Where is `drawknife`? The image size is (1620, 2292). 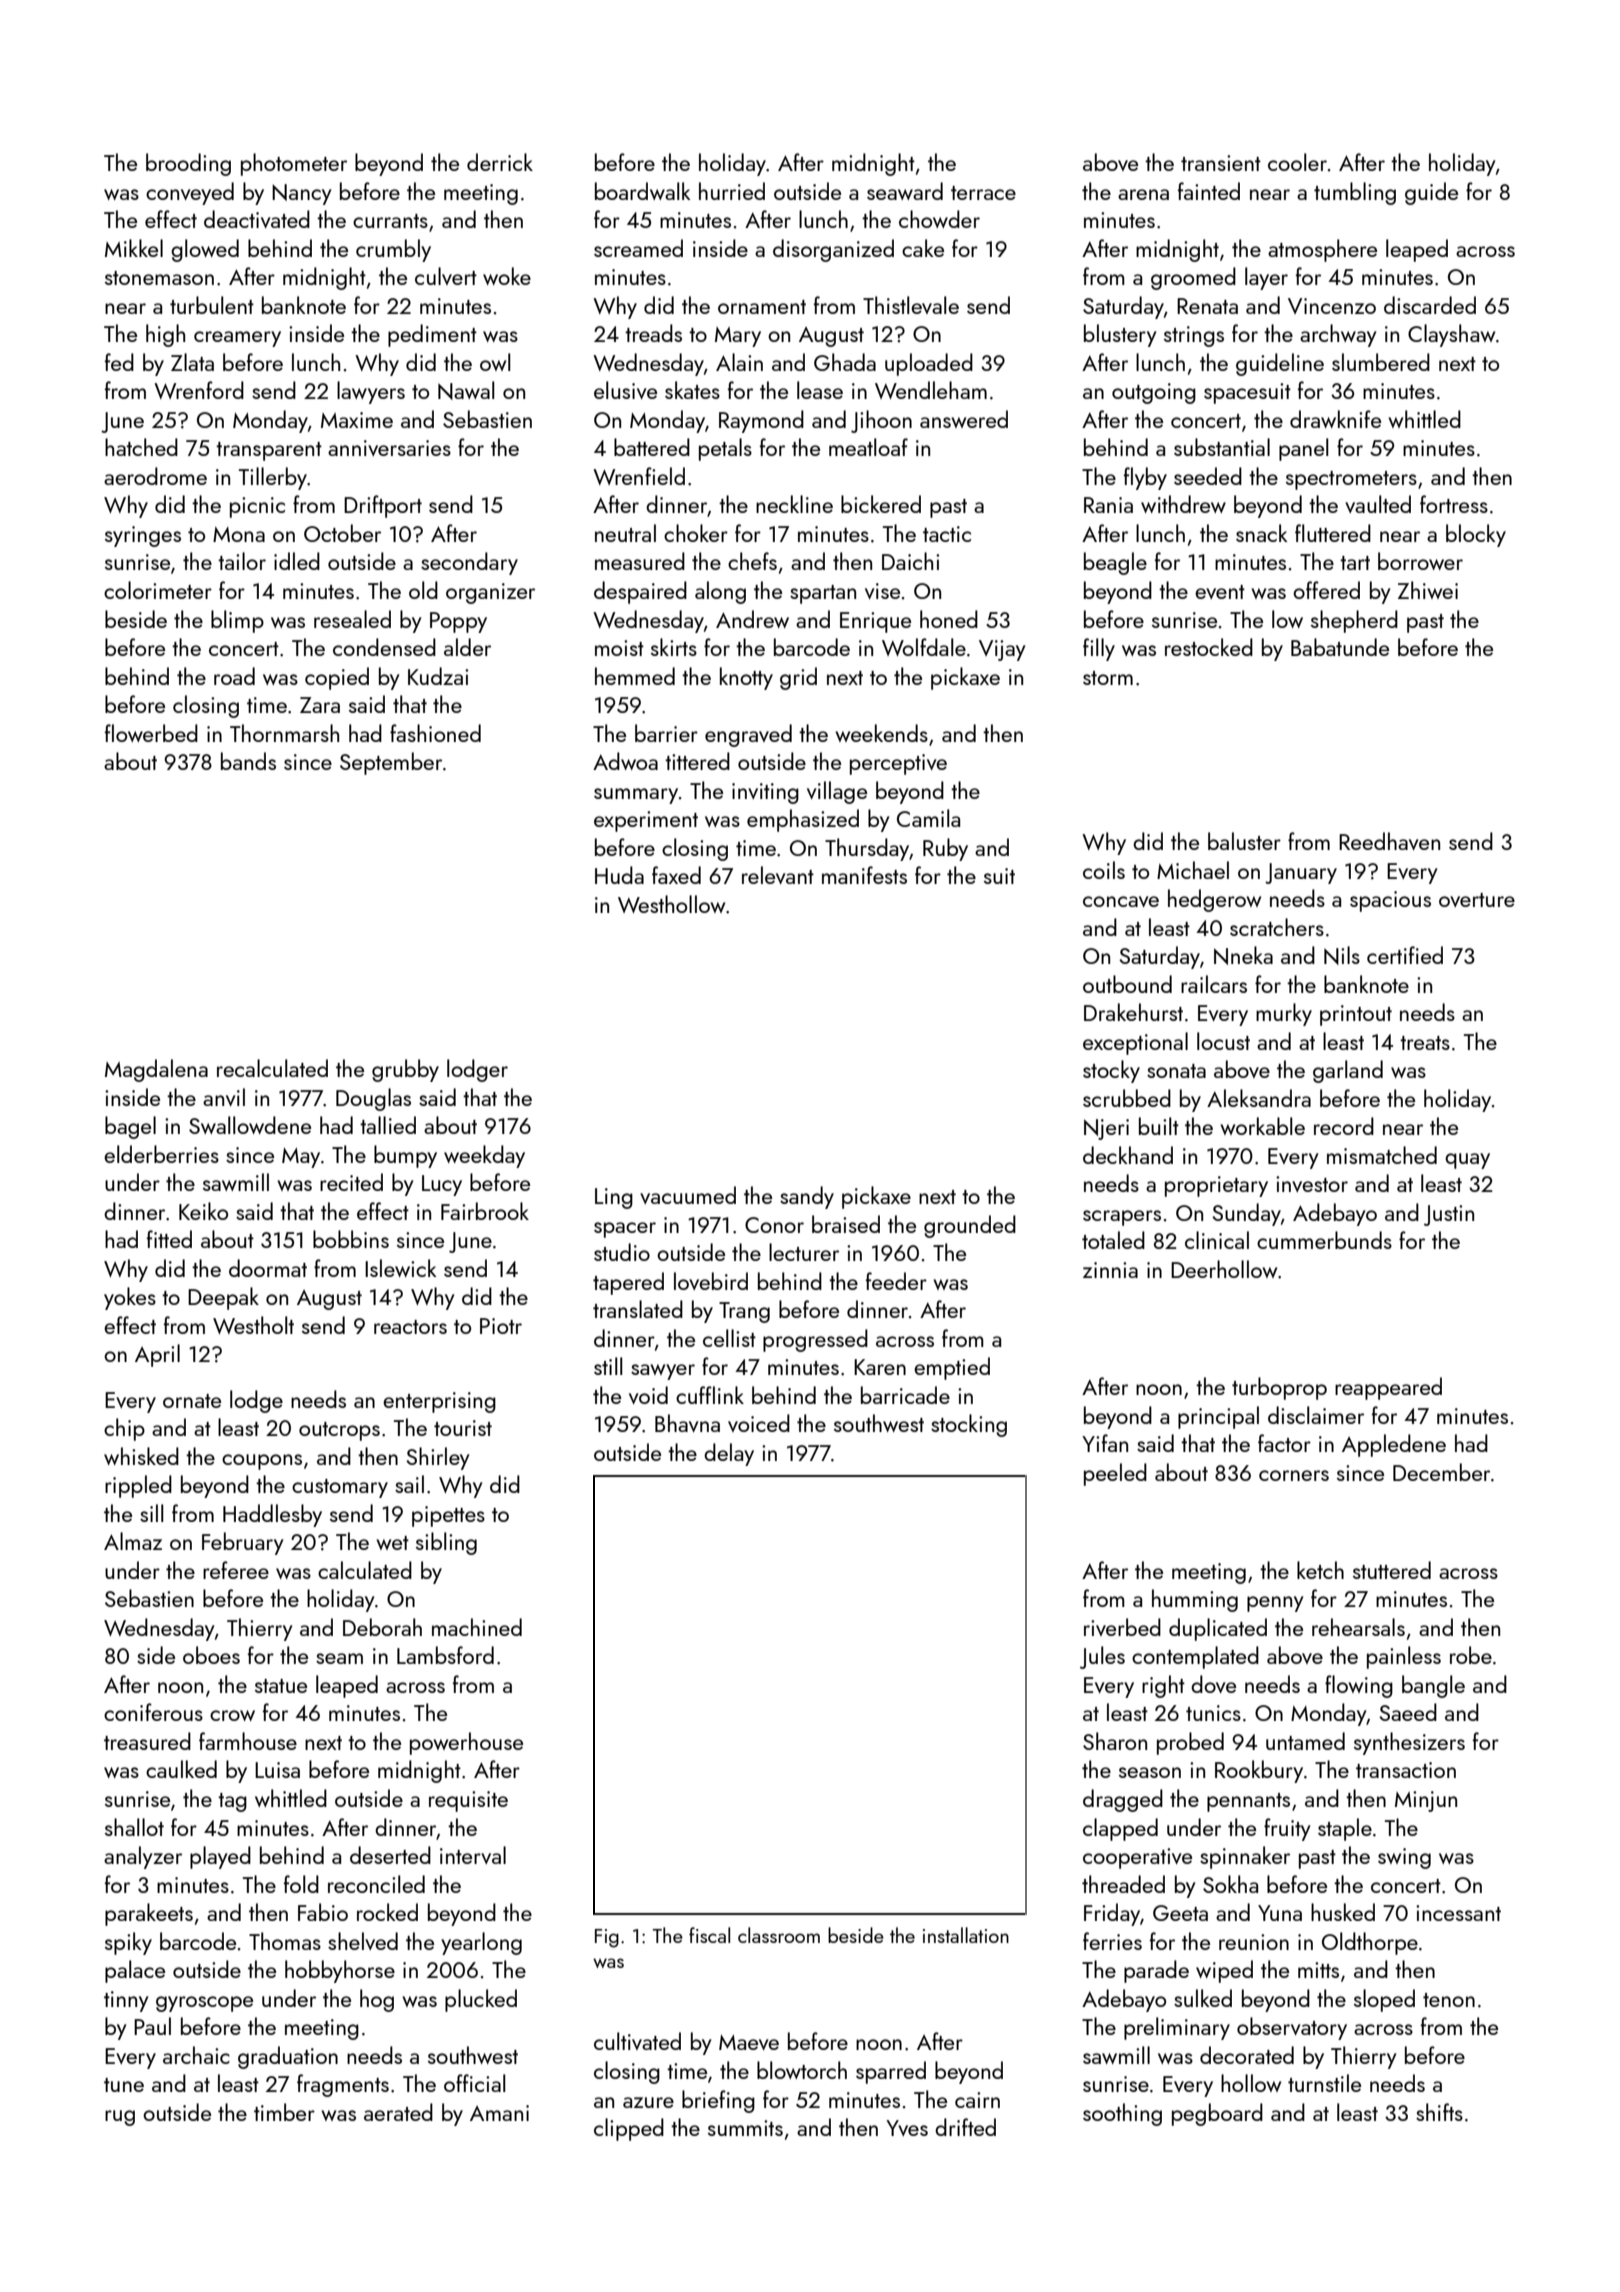 drawknife is located at coordinates (1335, 419).
